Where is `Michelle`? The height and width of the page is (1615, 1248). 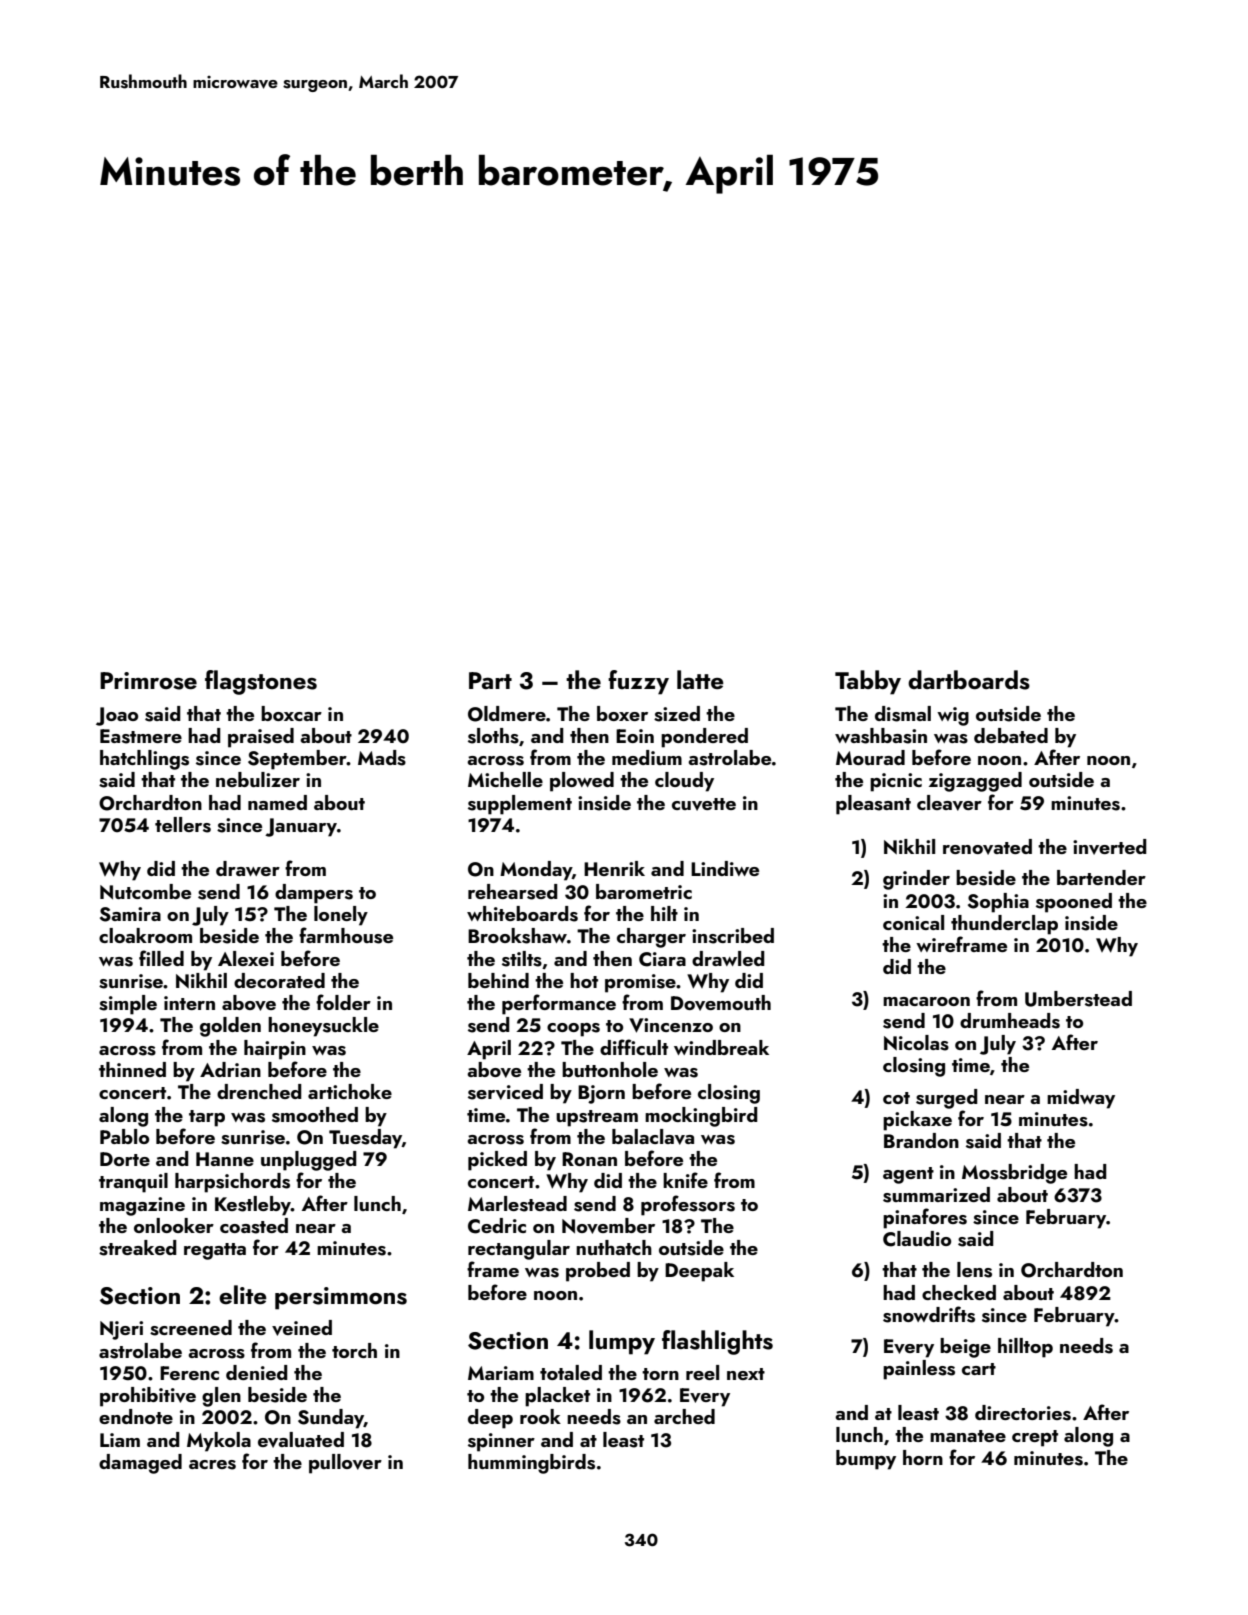
Michelle is located at coordinates (505, 779).
